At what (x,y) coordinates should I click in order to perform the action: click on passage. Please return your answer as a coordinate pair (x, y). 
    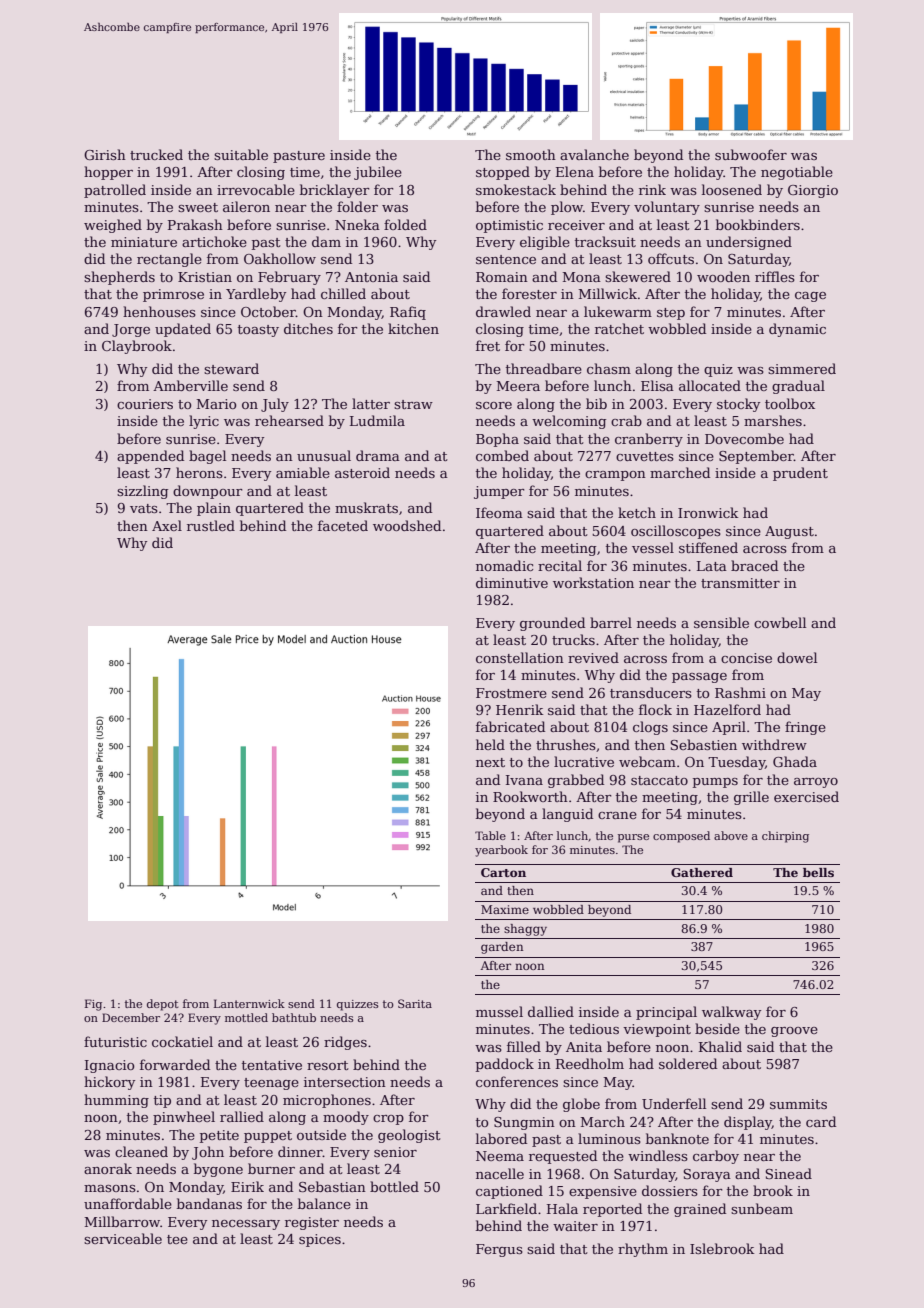
    Looking at the image, I should click on (699, 678).
